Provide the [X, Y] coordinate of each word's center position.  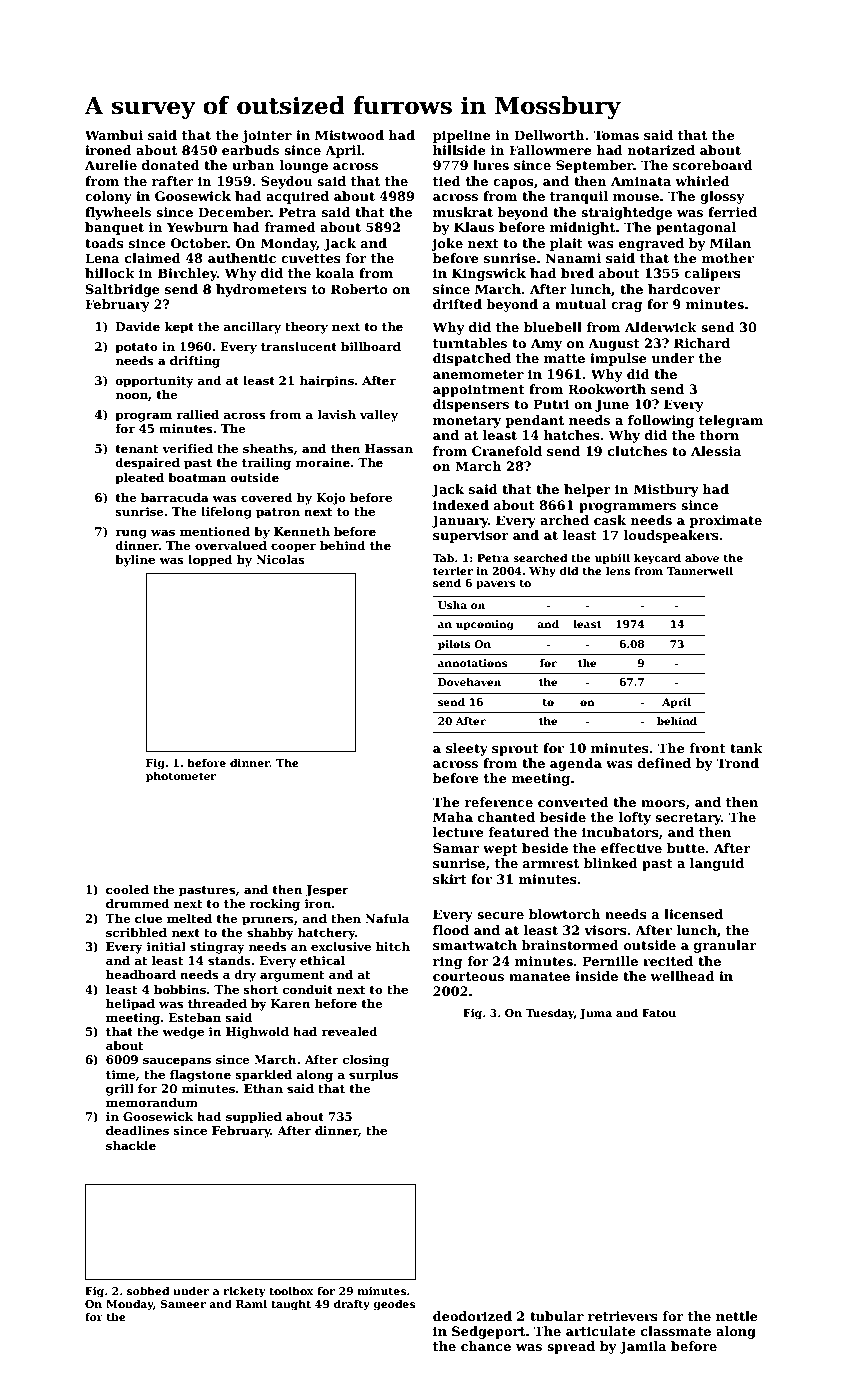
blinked [611, 863]
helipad [130, 1005]
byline [135, 561]
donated [171, 165]
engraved [651, 244]
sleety [467, 749]
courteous [468, 976]
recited [668, 961]
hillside [459, 150]
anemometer [478, 374]
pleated [139, 479]
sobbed [148, 1290]
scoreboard [713, 165]
